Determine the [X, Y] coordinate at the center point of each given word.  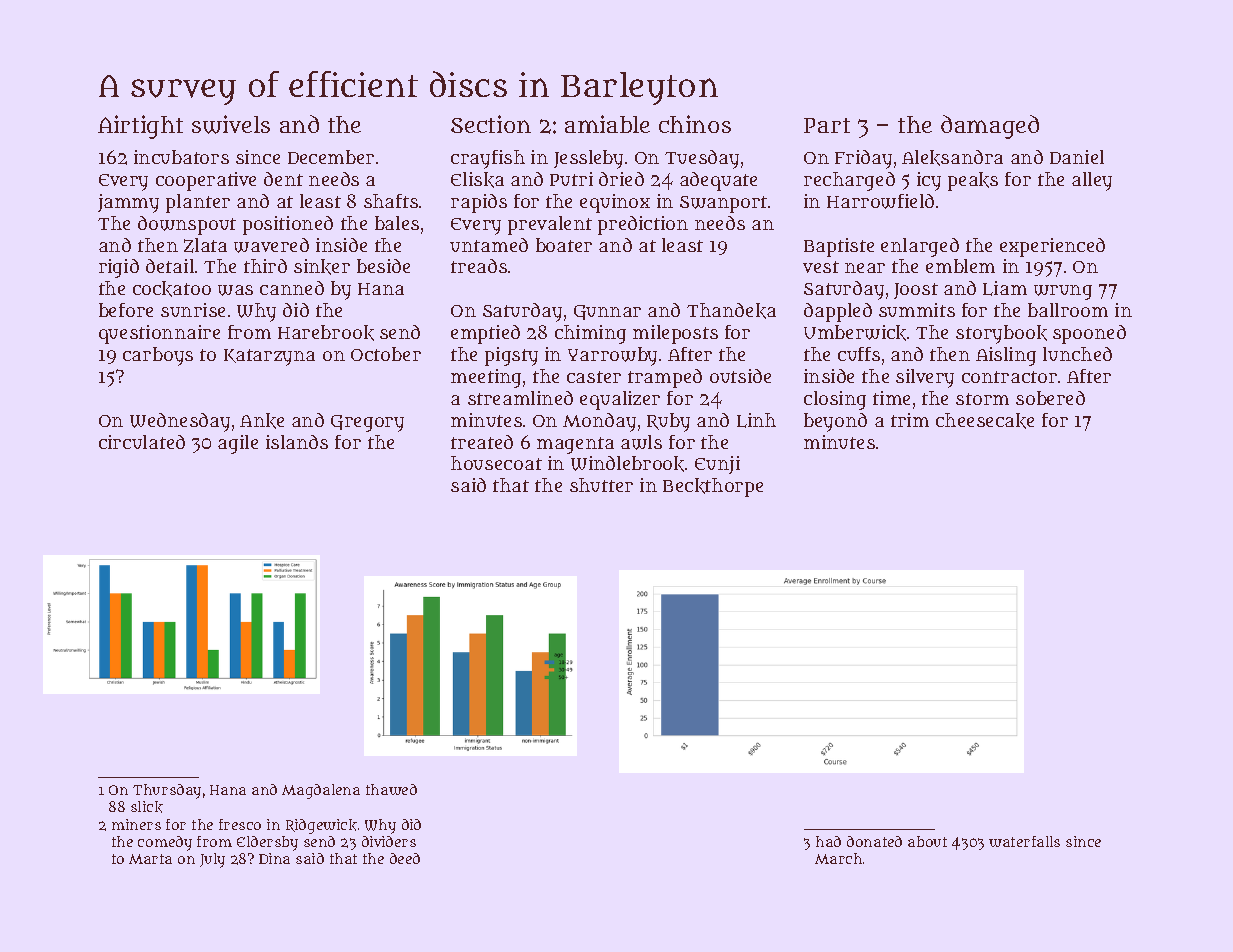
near [865, 268]
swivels [231, 124]
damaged [990, 127]
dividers [389, 841]
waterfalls [1024, 841]
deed [405, 858]
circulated [142, 442]
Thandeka [731, 311]
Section [491, 124]
